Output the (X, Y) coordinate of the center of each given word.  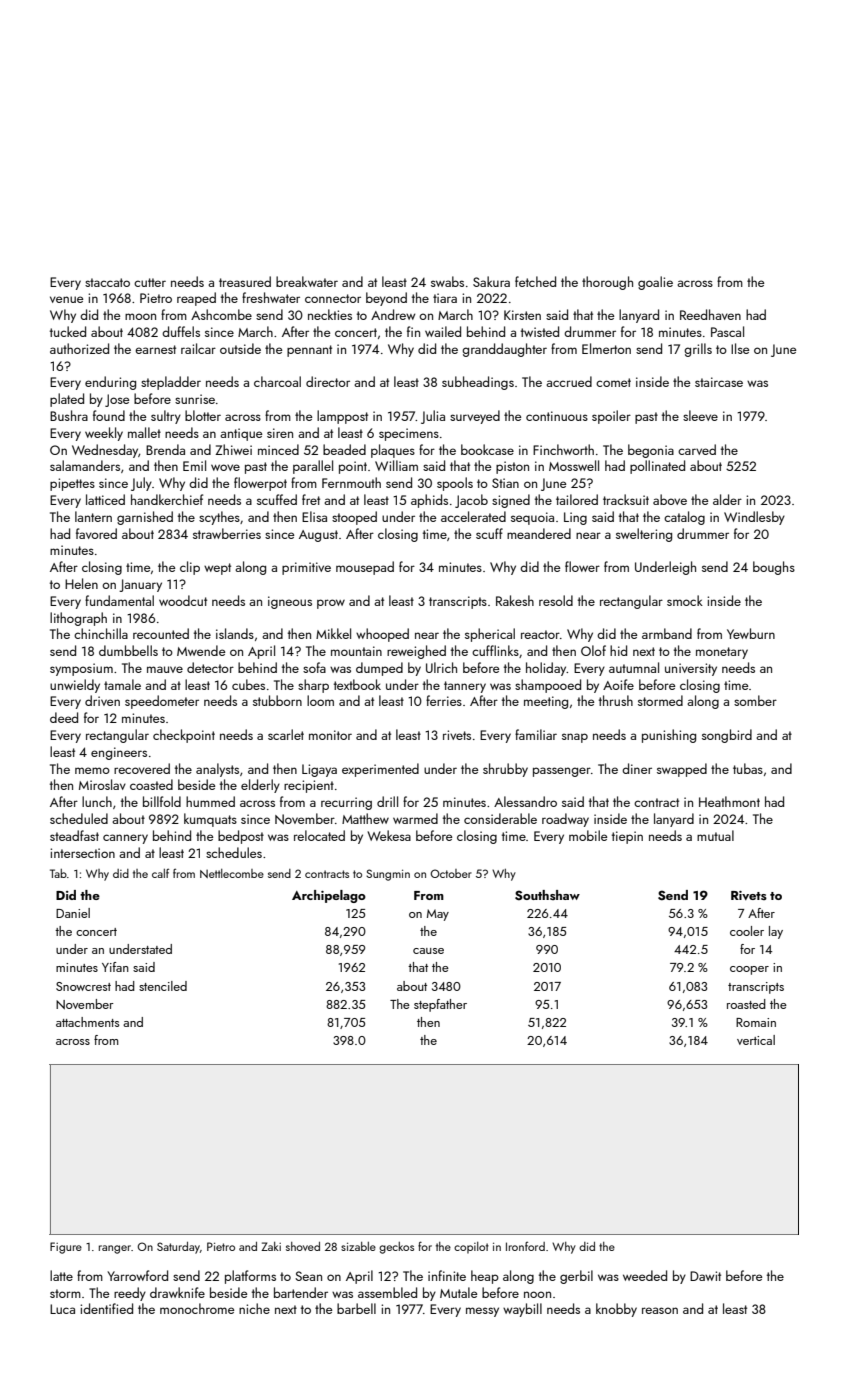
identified (106, 1308)
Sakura (491, 281)
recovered (142, 768)
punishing (669, 736)
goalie (655, 283)
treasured (245, 281)
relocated (319, 835)
